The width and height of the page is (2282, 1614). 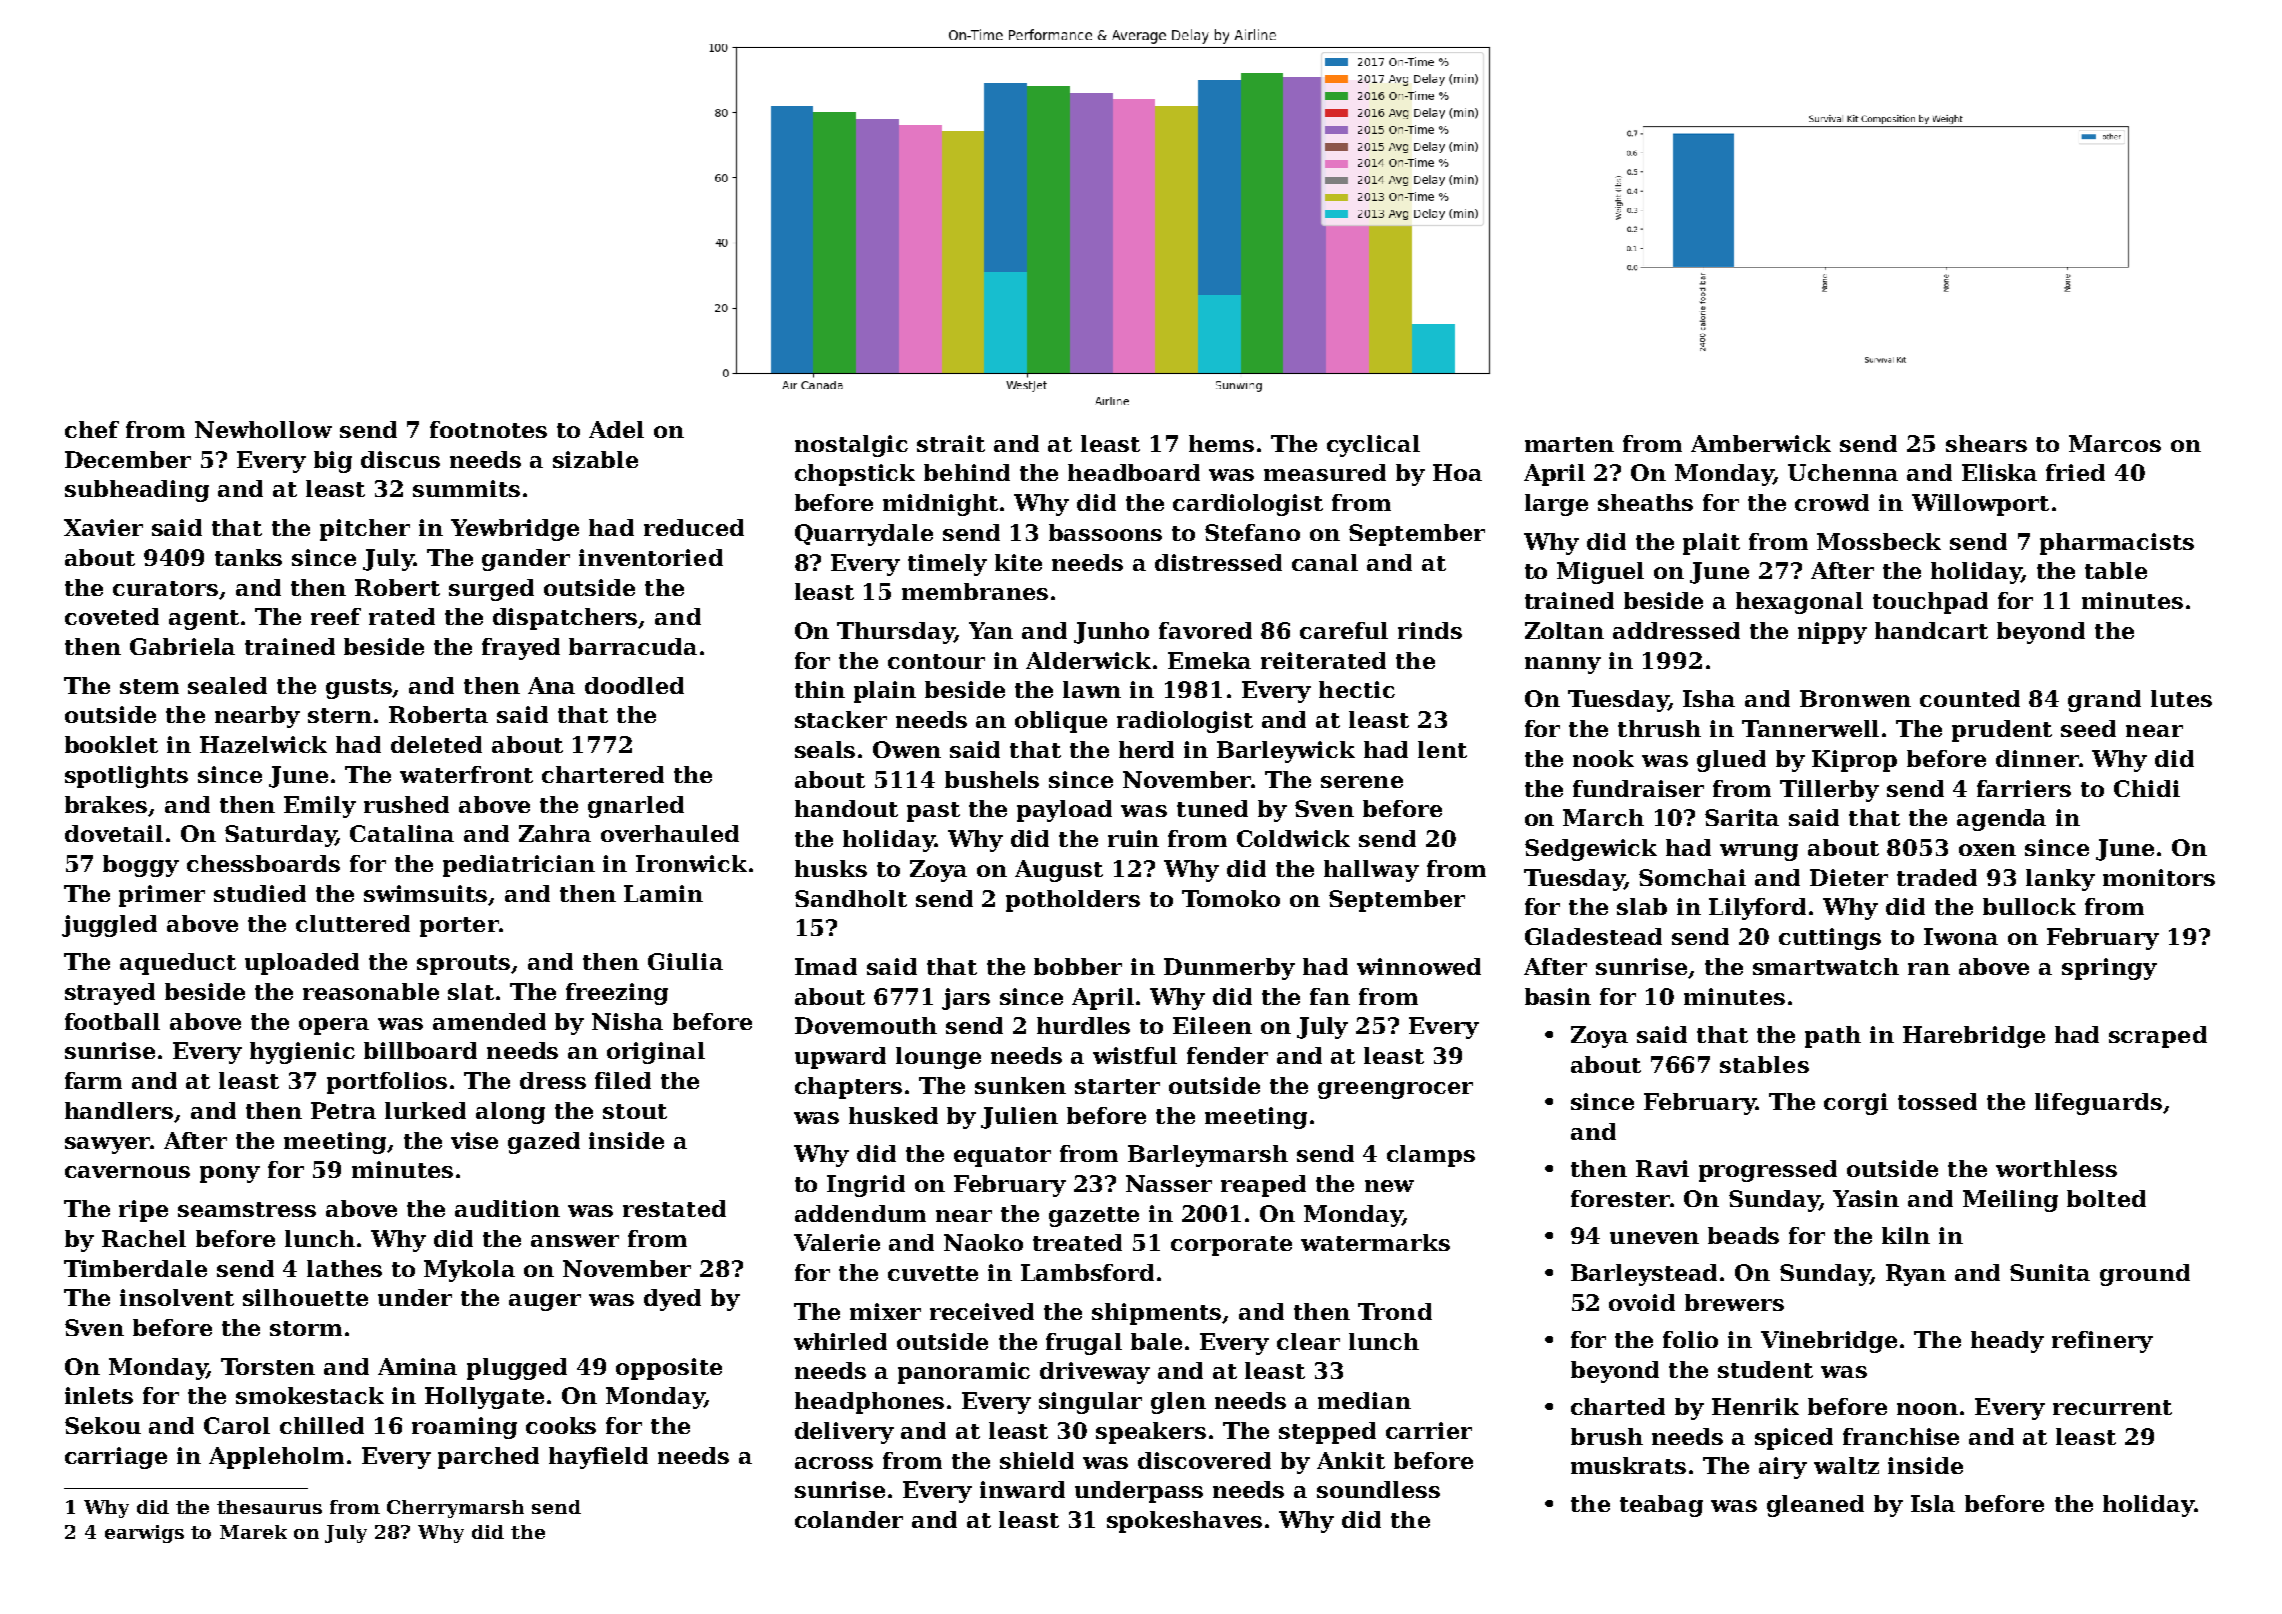 I want to click on basin, so click(x=1558, y=996).
